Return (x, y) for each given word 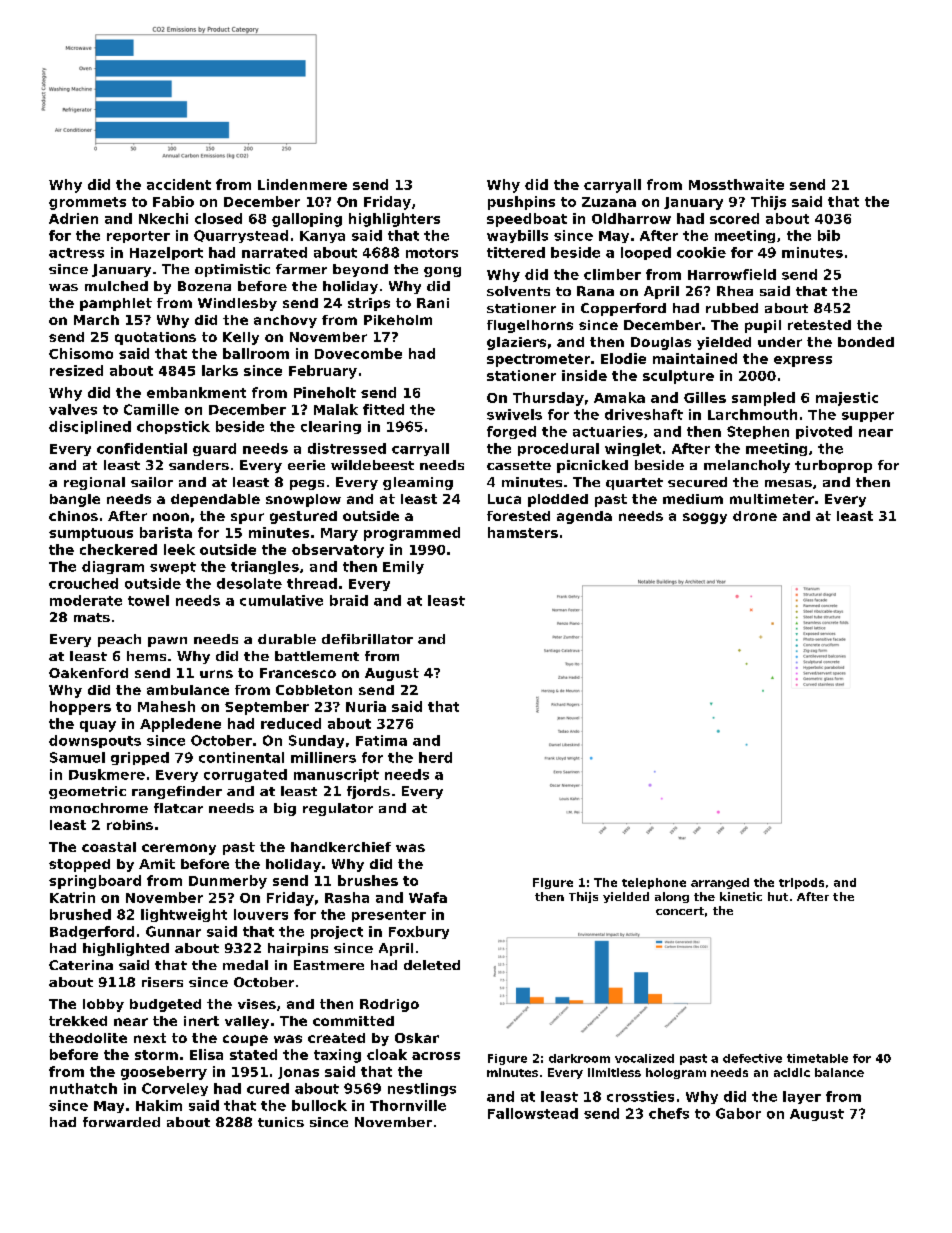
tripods (801, 883)
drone (755, 516)
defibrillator (367, 639)
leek (179, 549)
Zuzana (609, 202)
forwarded (121, 1122)
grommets (87, 203)
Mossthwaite (736, 184)
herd (435, 757)
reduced (291, 723)
